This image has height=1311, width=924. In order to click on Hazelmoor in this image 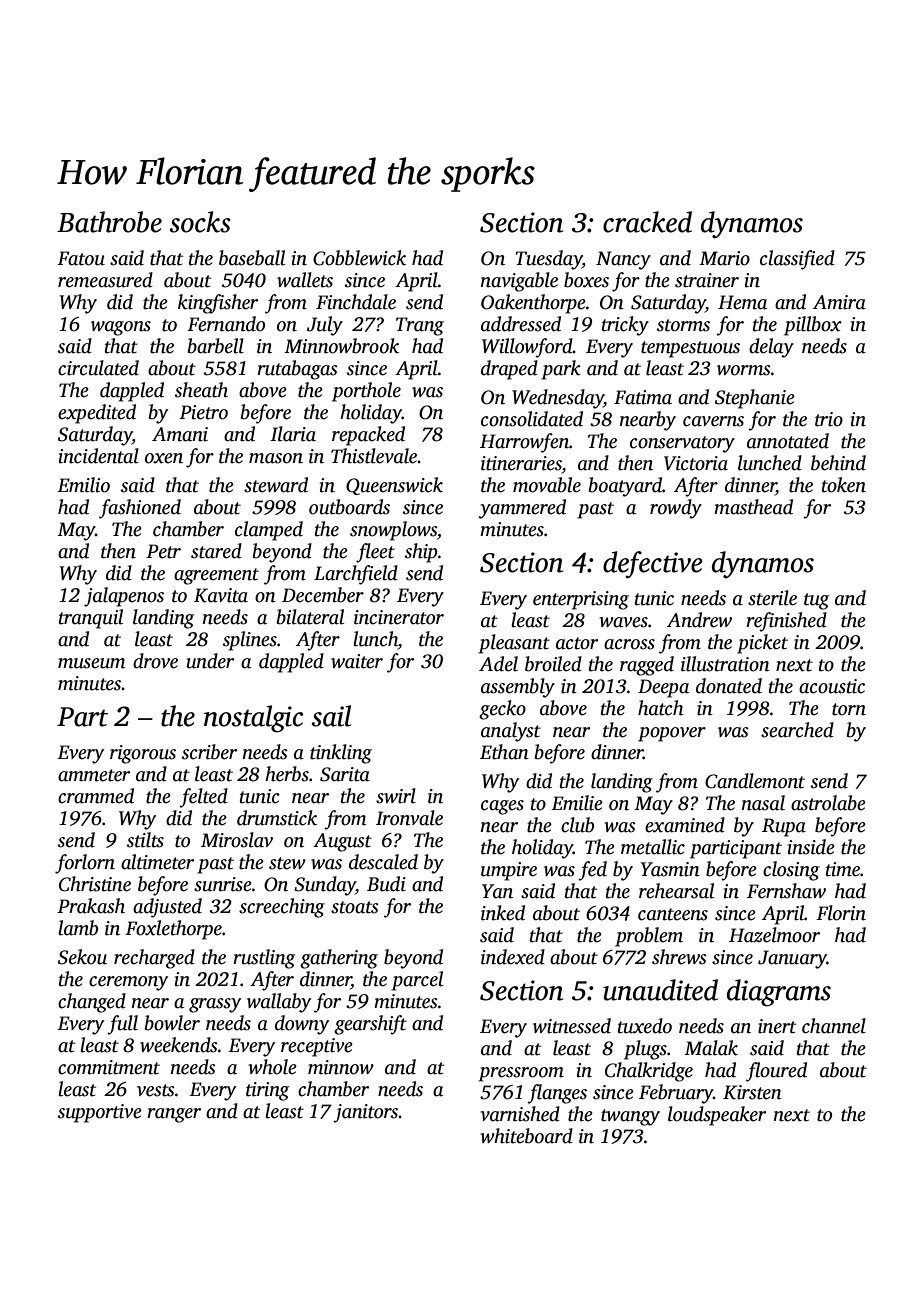, I will do `click(774, 935)`.
